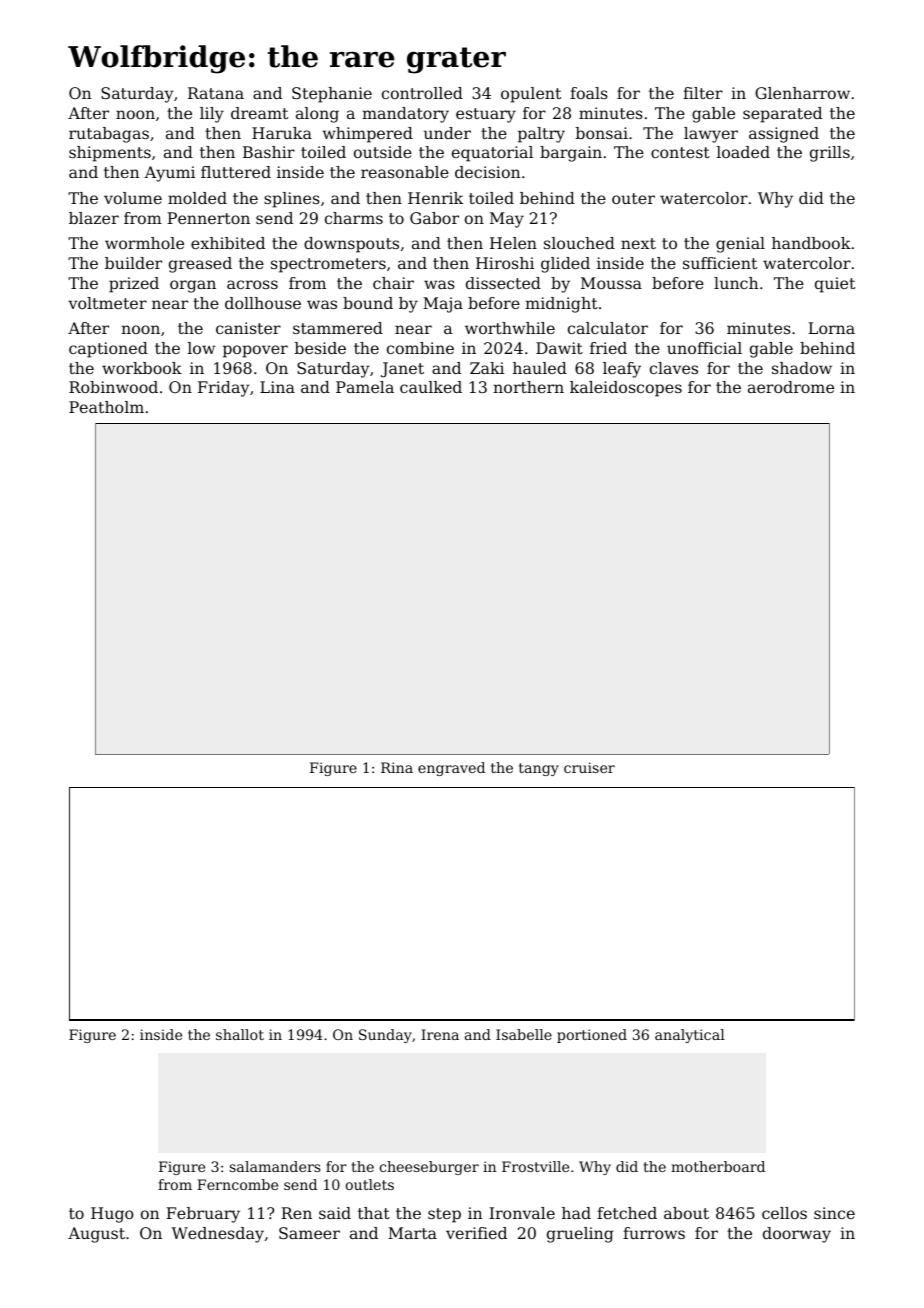 This screenshot has width=924, height=1308. Describe the element at coordinates (240, 1034) in the screenshot. I see `shallot` at that location.
